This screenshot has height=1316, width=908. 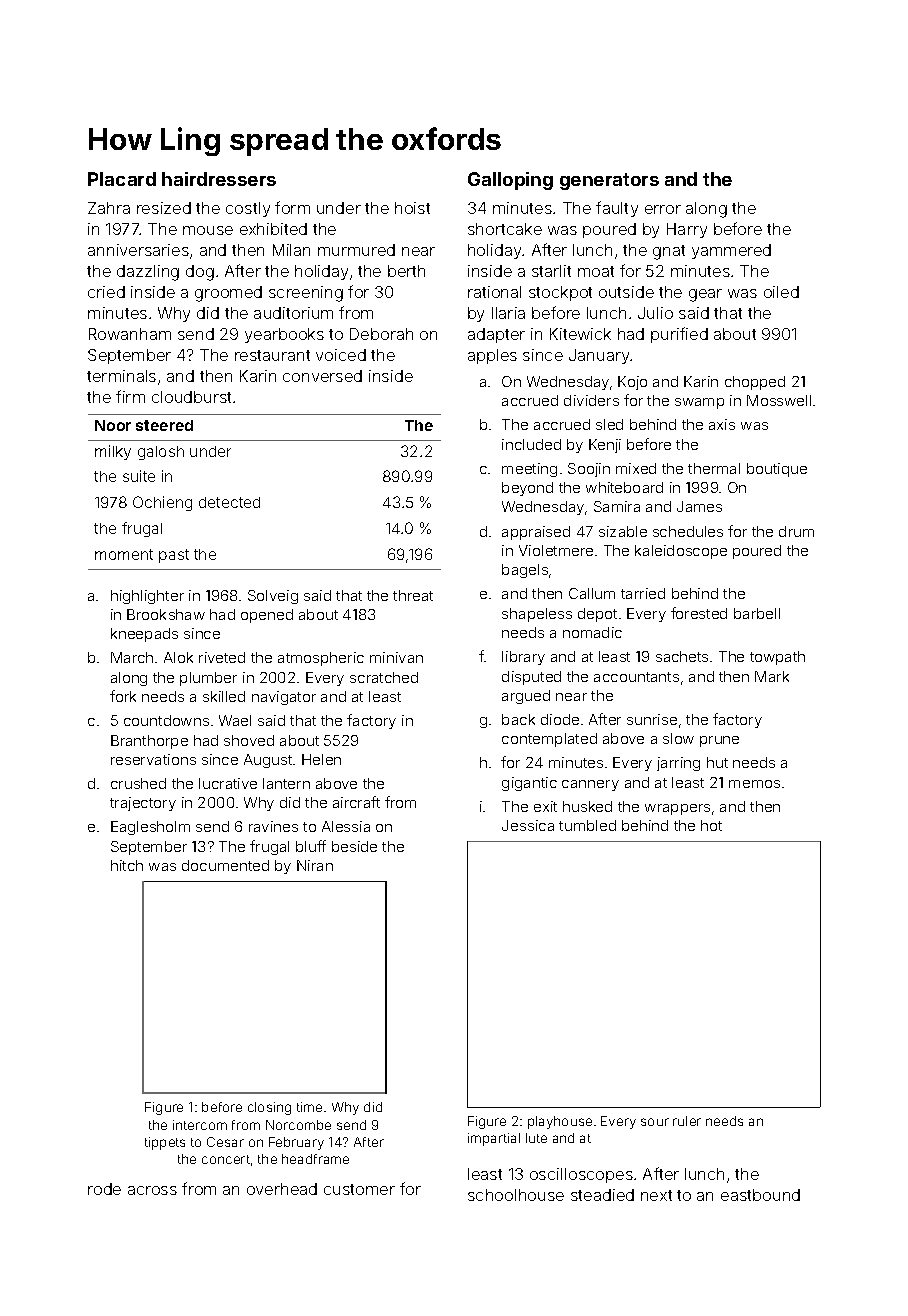 I want to click on rode, so click(x=104, y=1189).
